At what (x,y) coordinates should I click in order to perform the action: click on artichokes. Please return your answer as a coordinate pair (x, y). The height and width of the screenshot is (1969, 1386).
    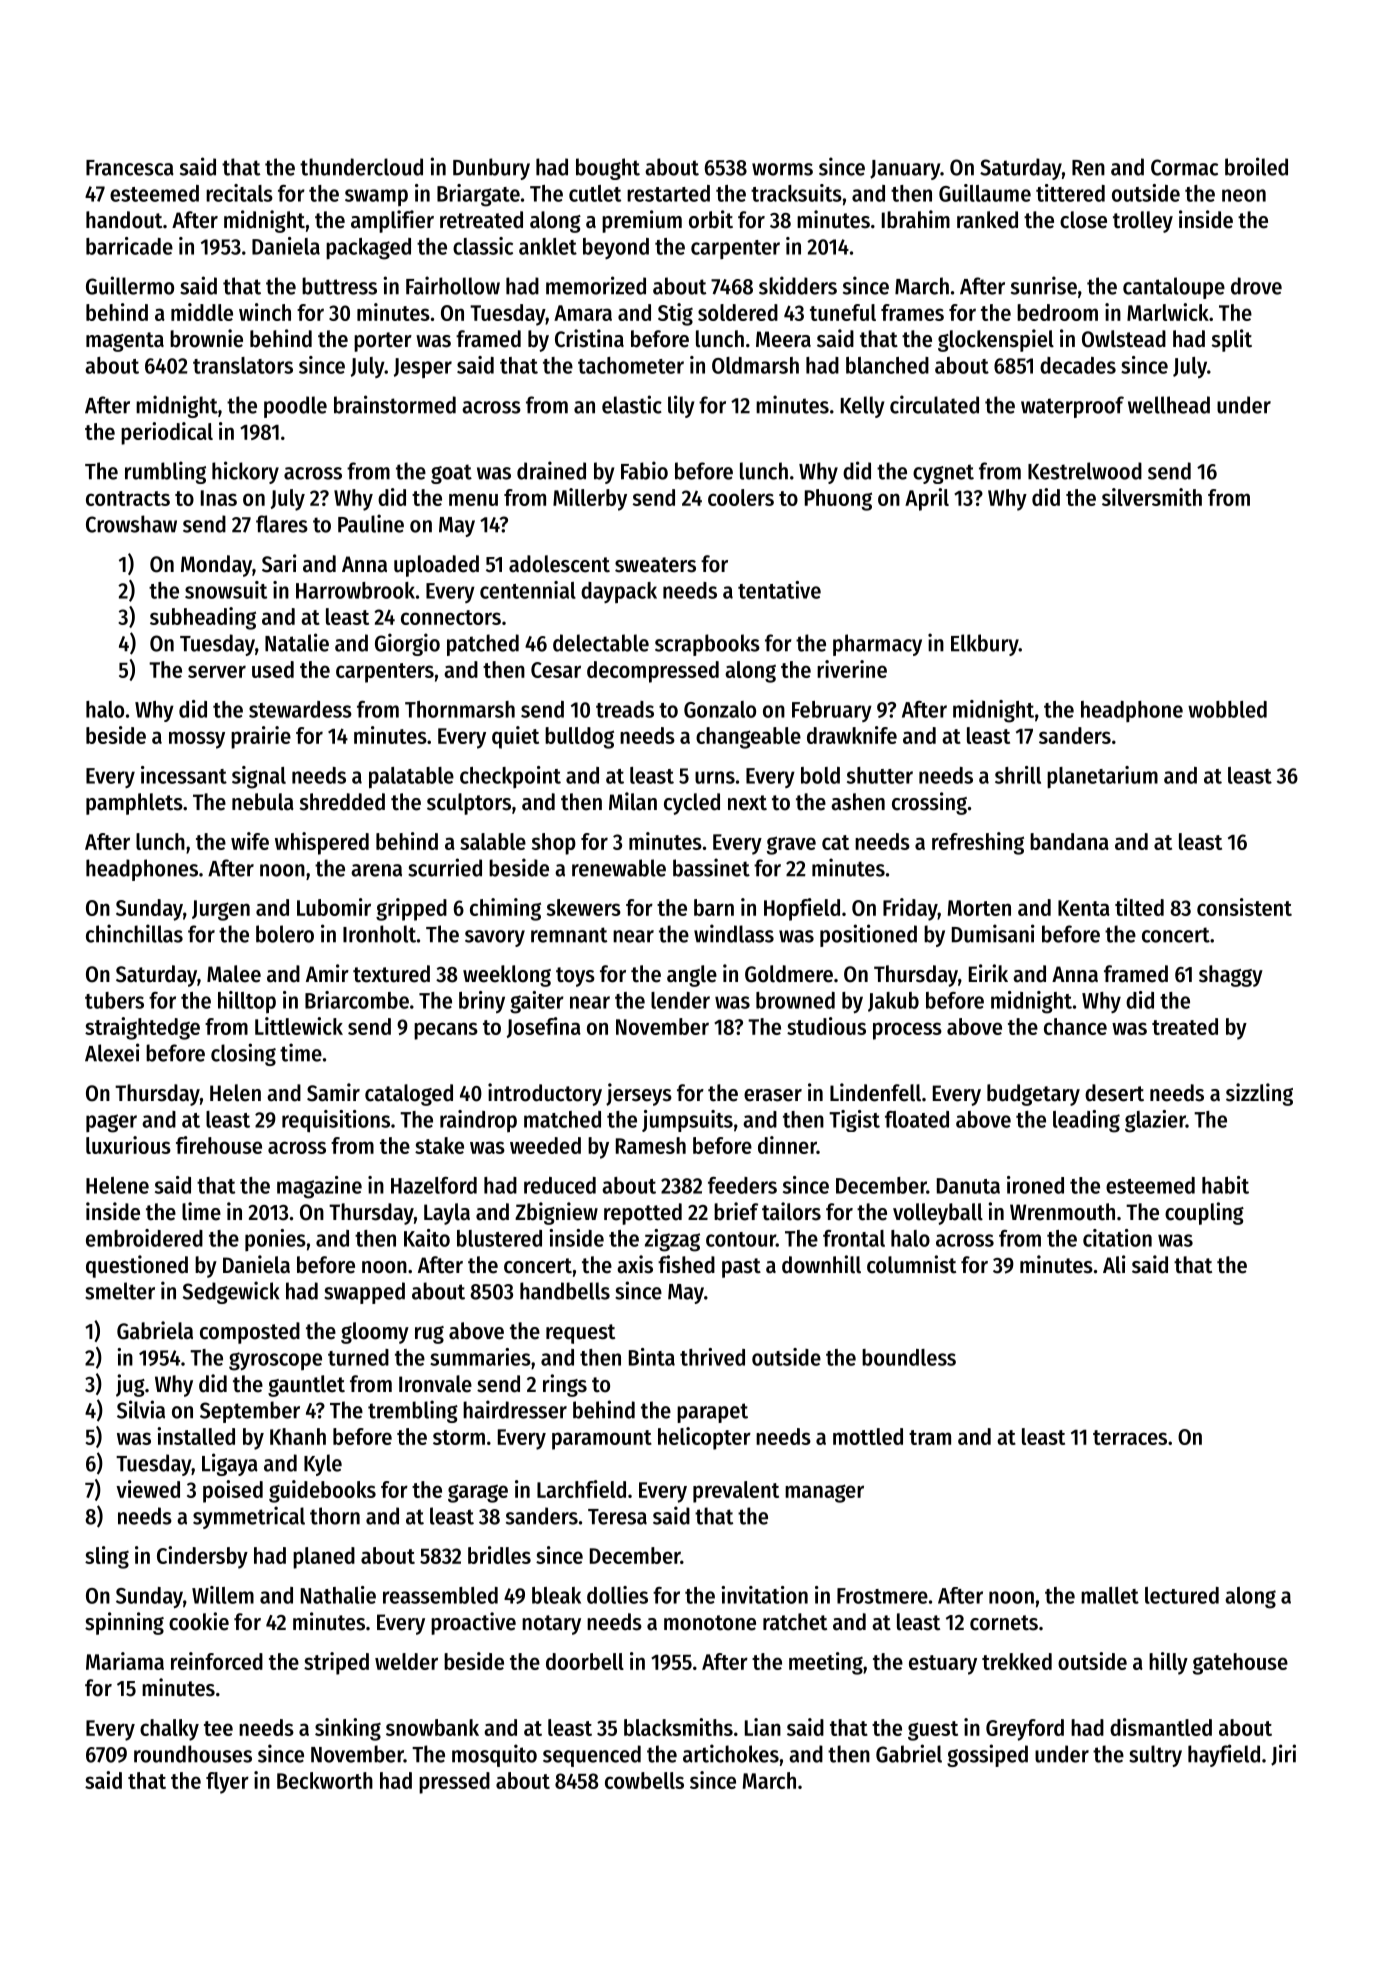
    Looking at the image, I should click on (731, 1753).
